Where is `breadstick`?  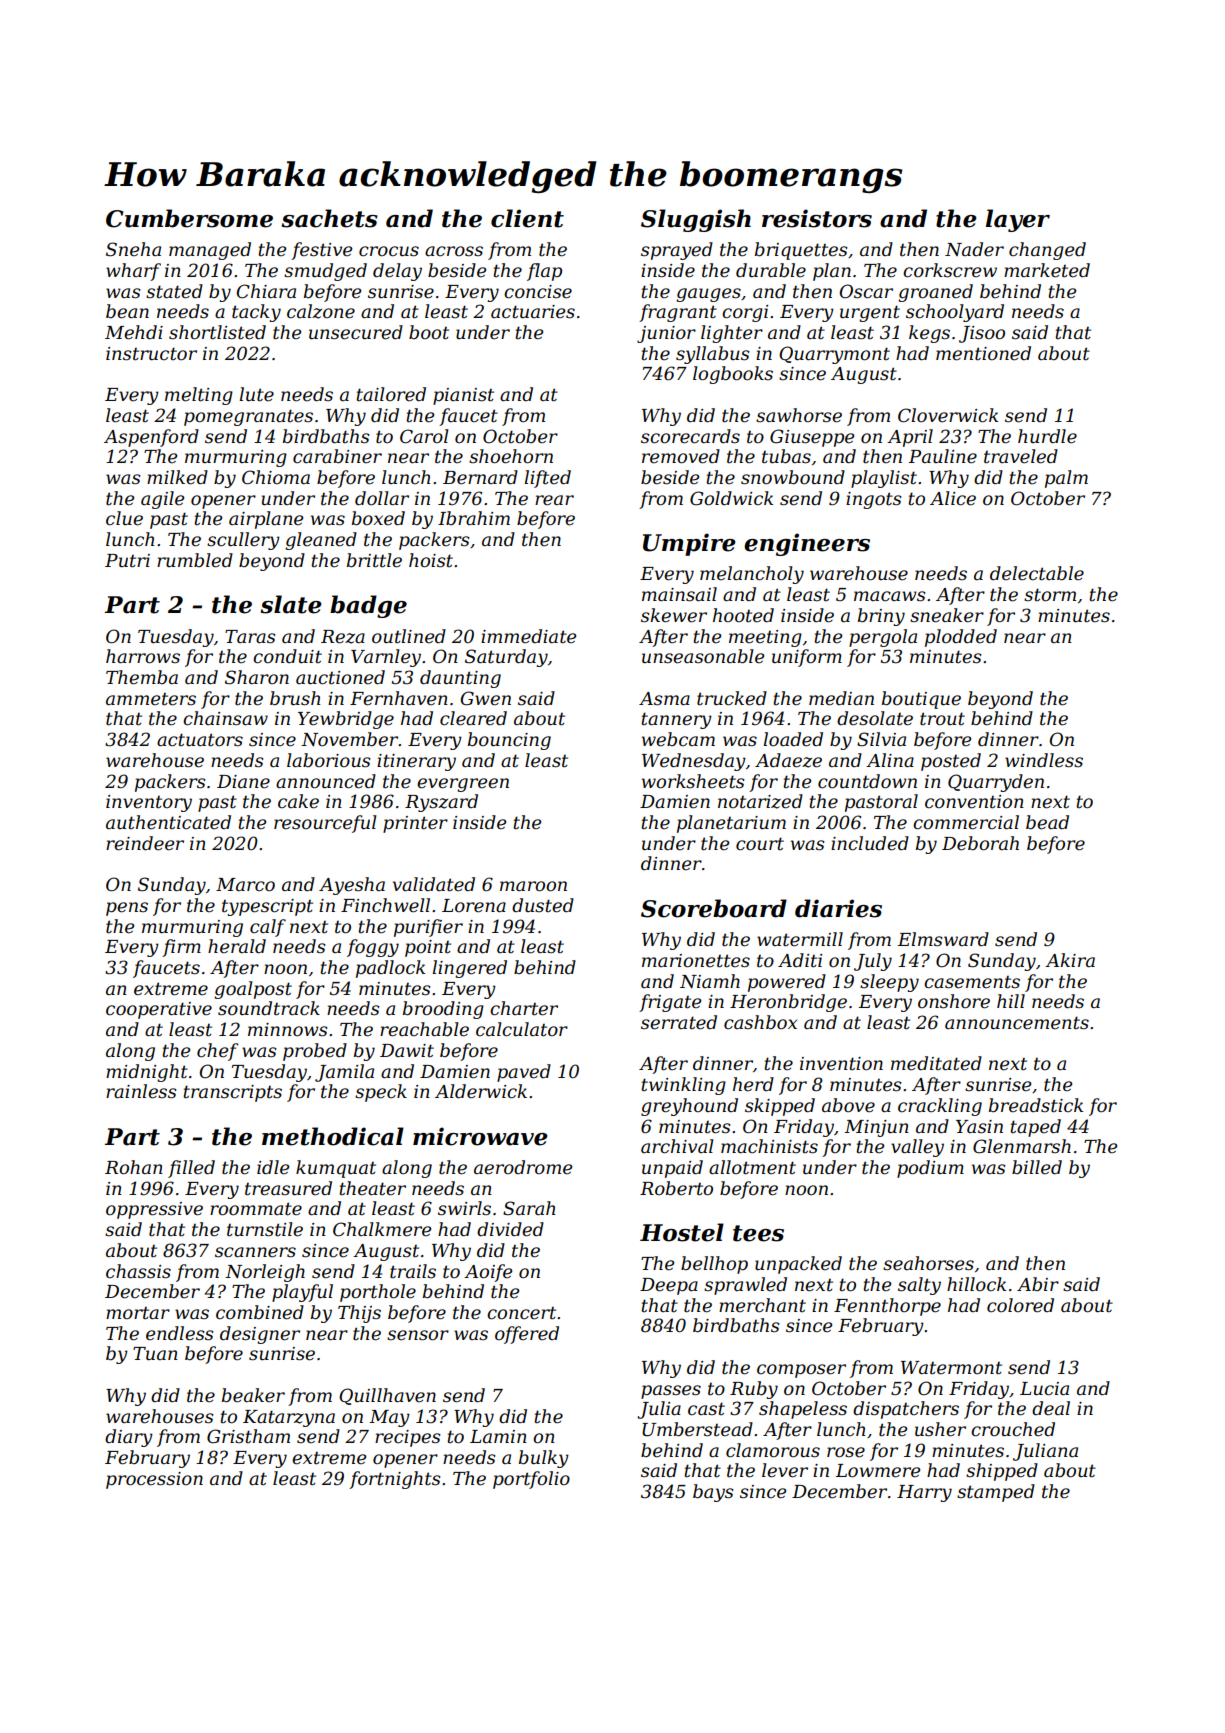
breadstick is located at coordinates (1036, 1105).
